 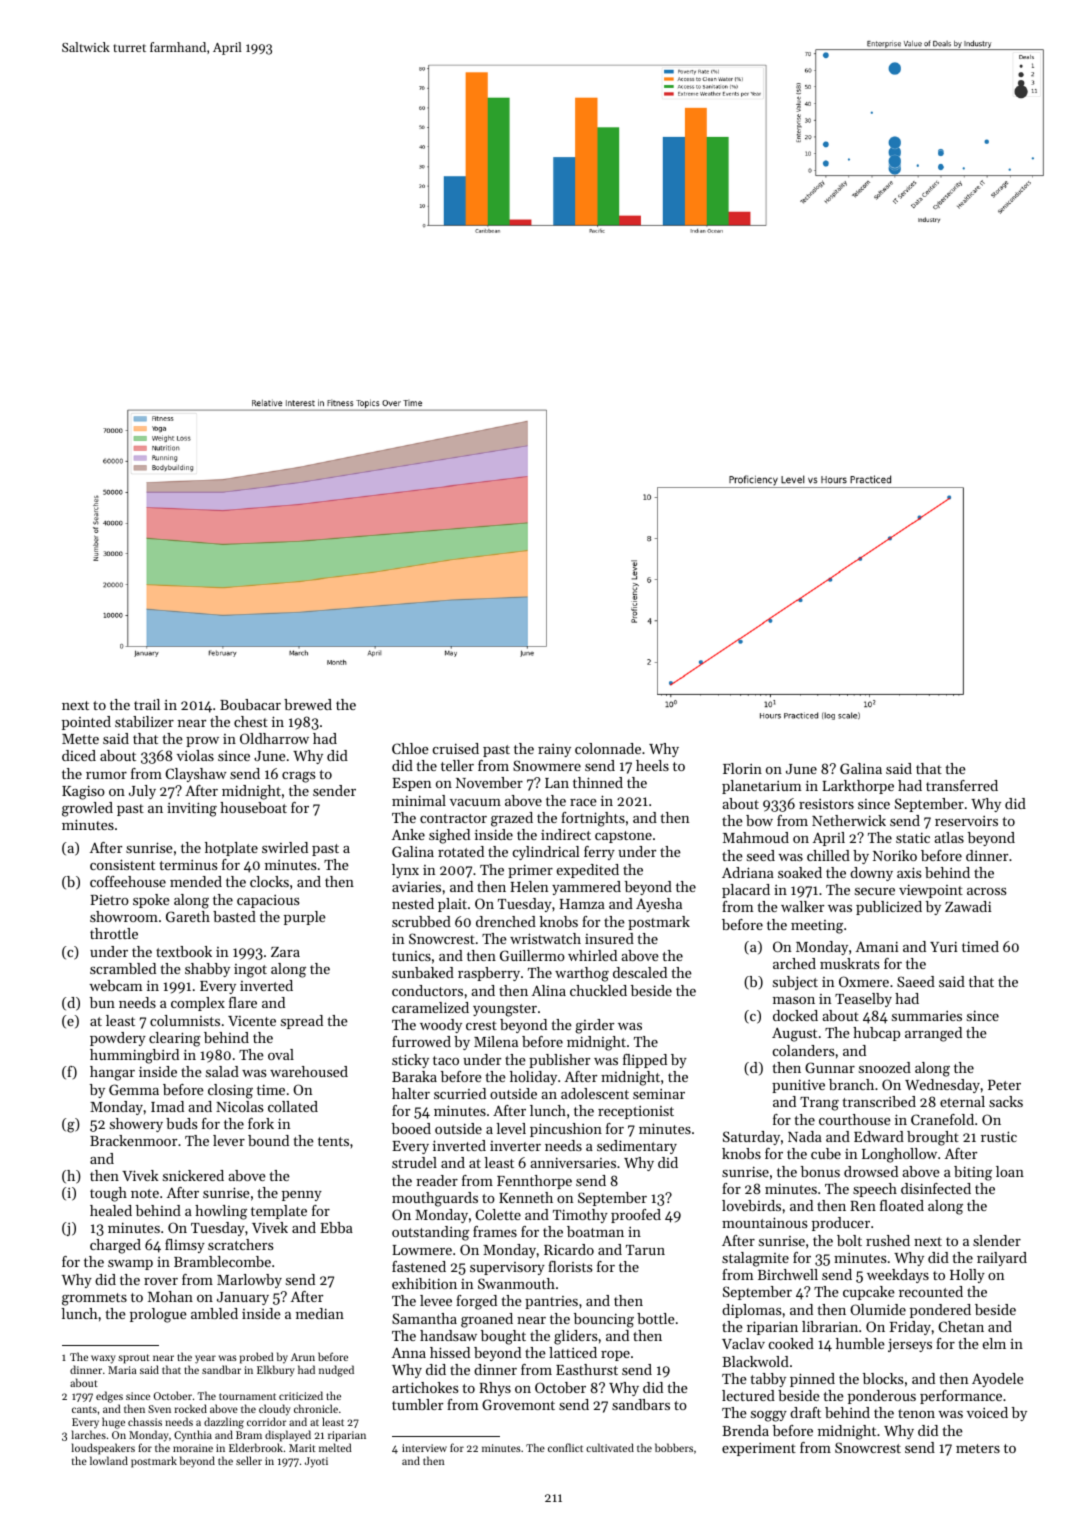 I want to click on howling, so click(x=221, y=1212).
